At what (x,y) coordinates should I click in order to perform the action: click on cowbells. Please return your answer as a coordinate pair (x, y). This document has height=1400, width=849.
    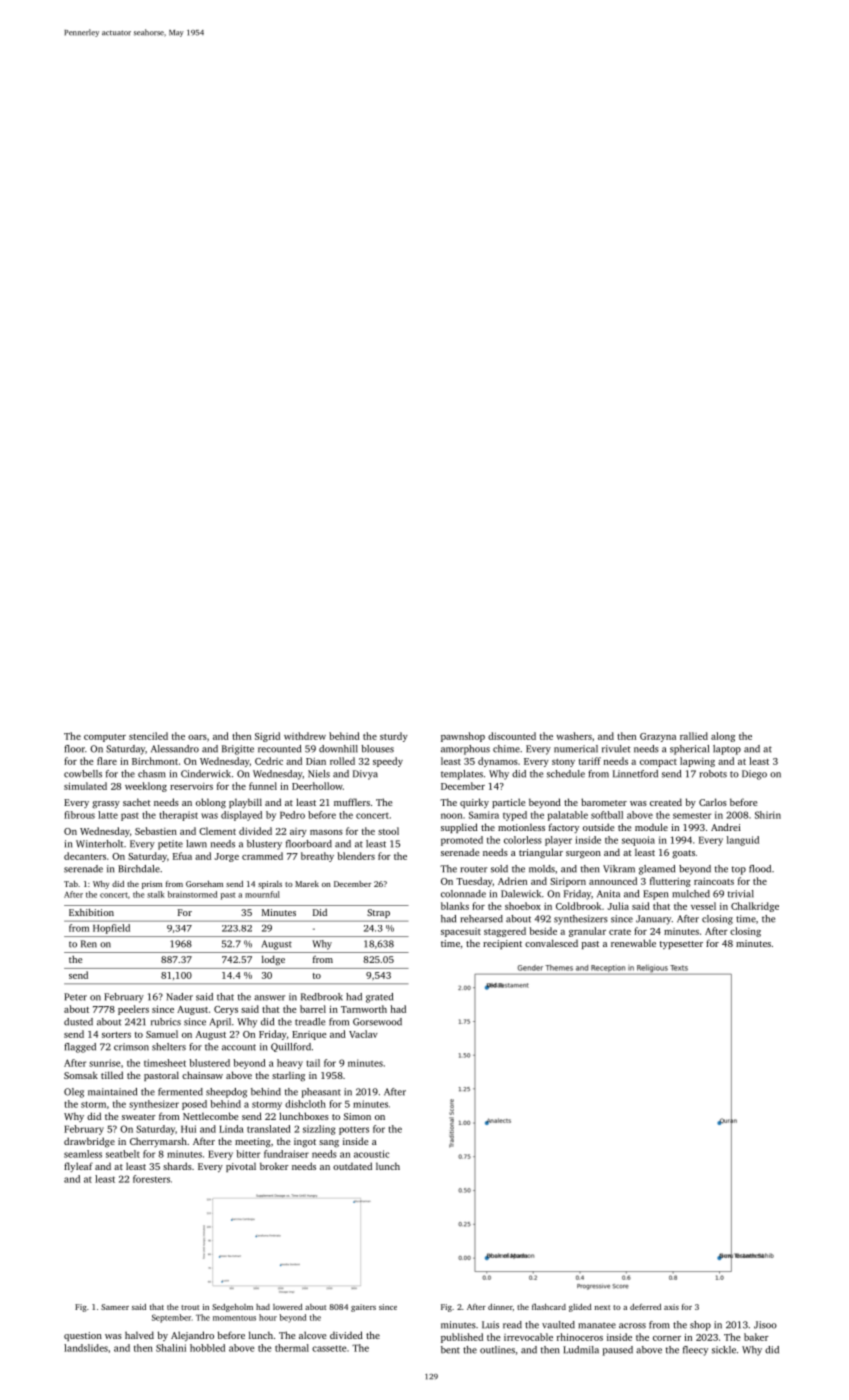
    Looking at the image, I should click on (83, 774).
